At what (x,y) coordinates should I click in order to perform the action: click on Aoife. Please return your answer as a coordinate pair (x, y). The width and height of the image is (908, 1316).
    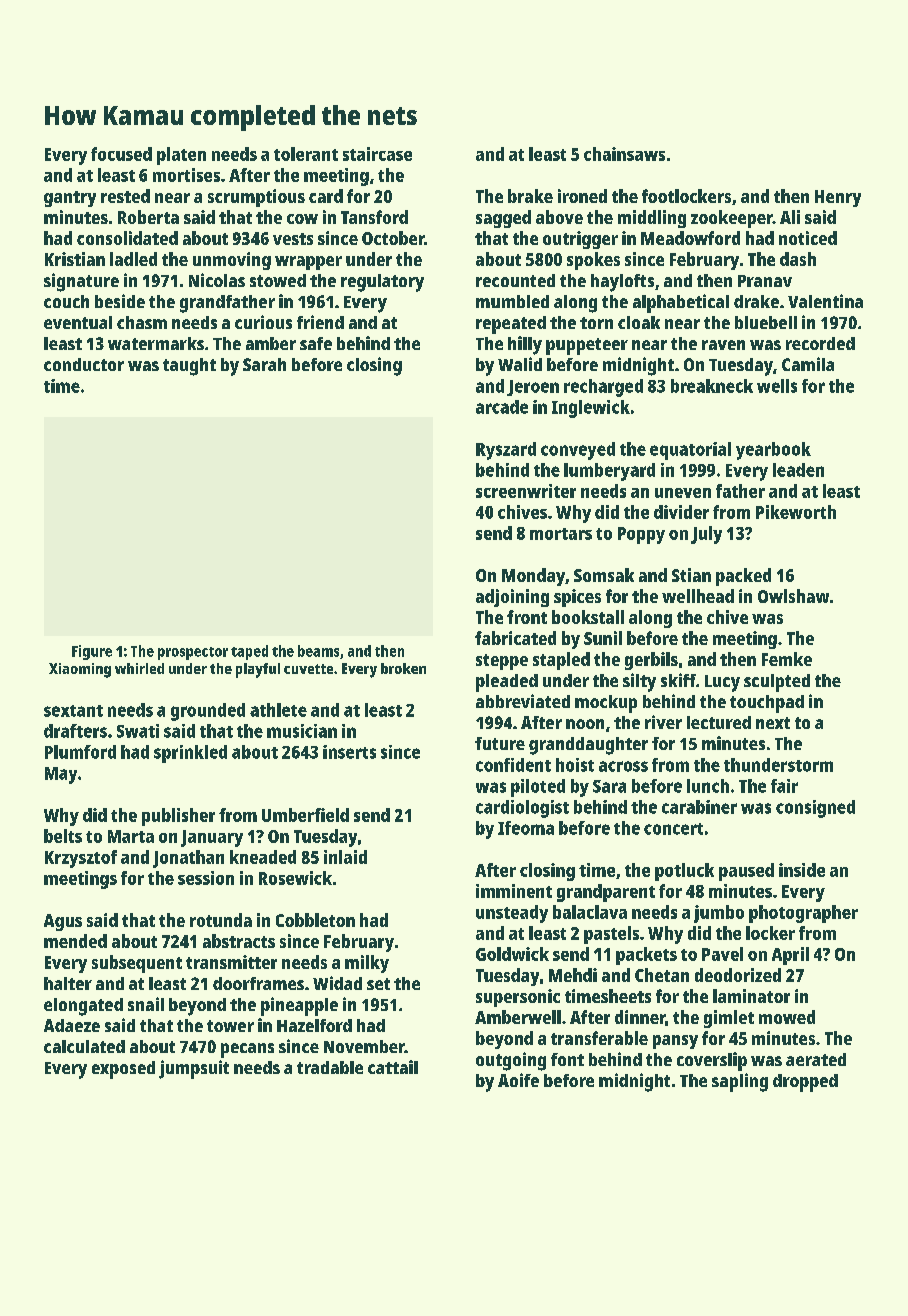
    Looking at the image, I should click on (518, 1080).
